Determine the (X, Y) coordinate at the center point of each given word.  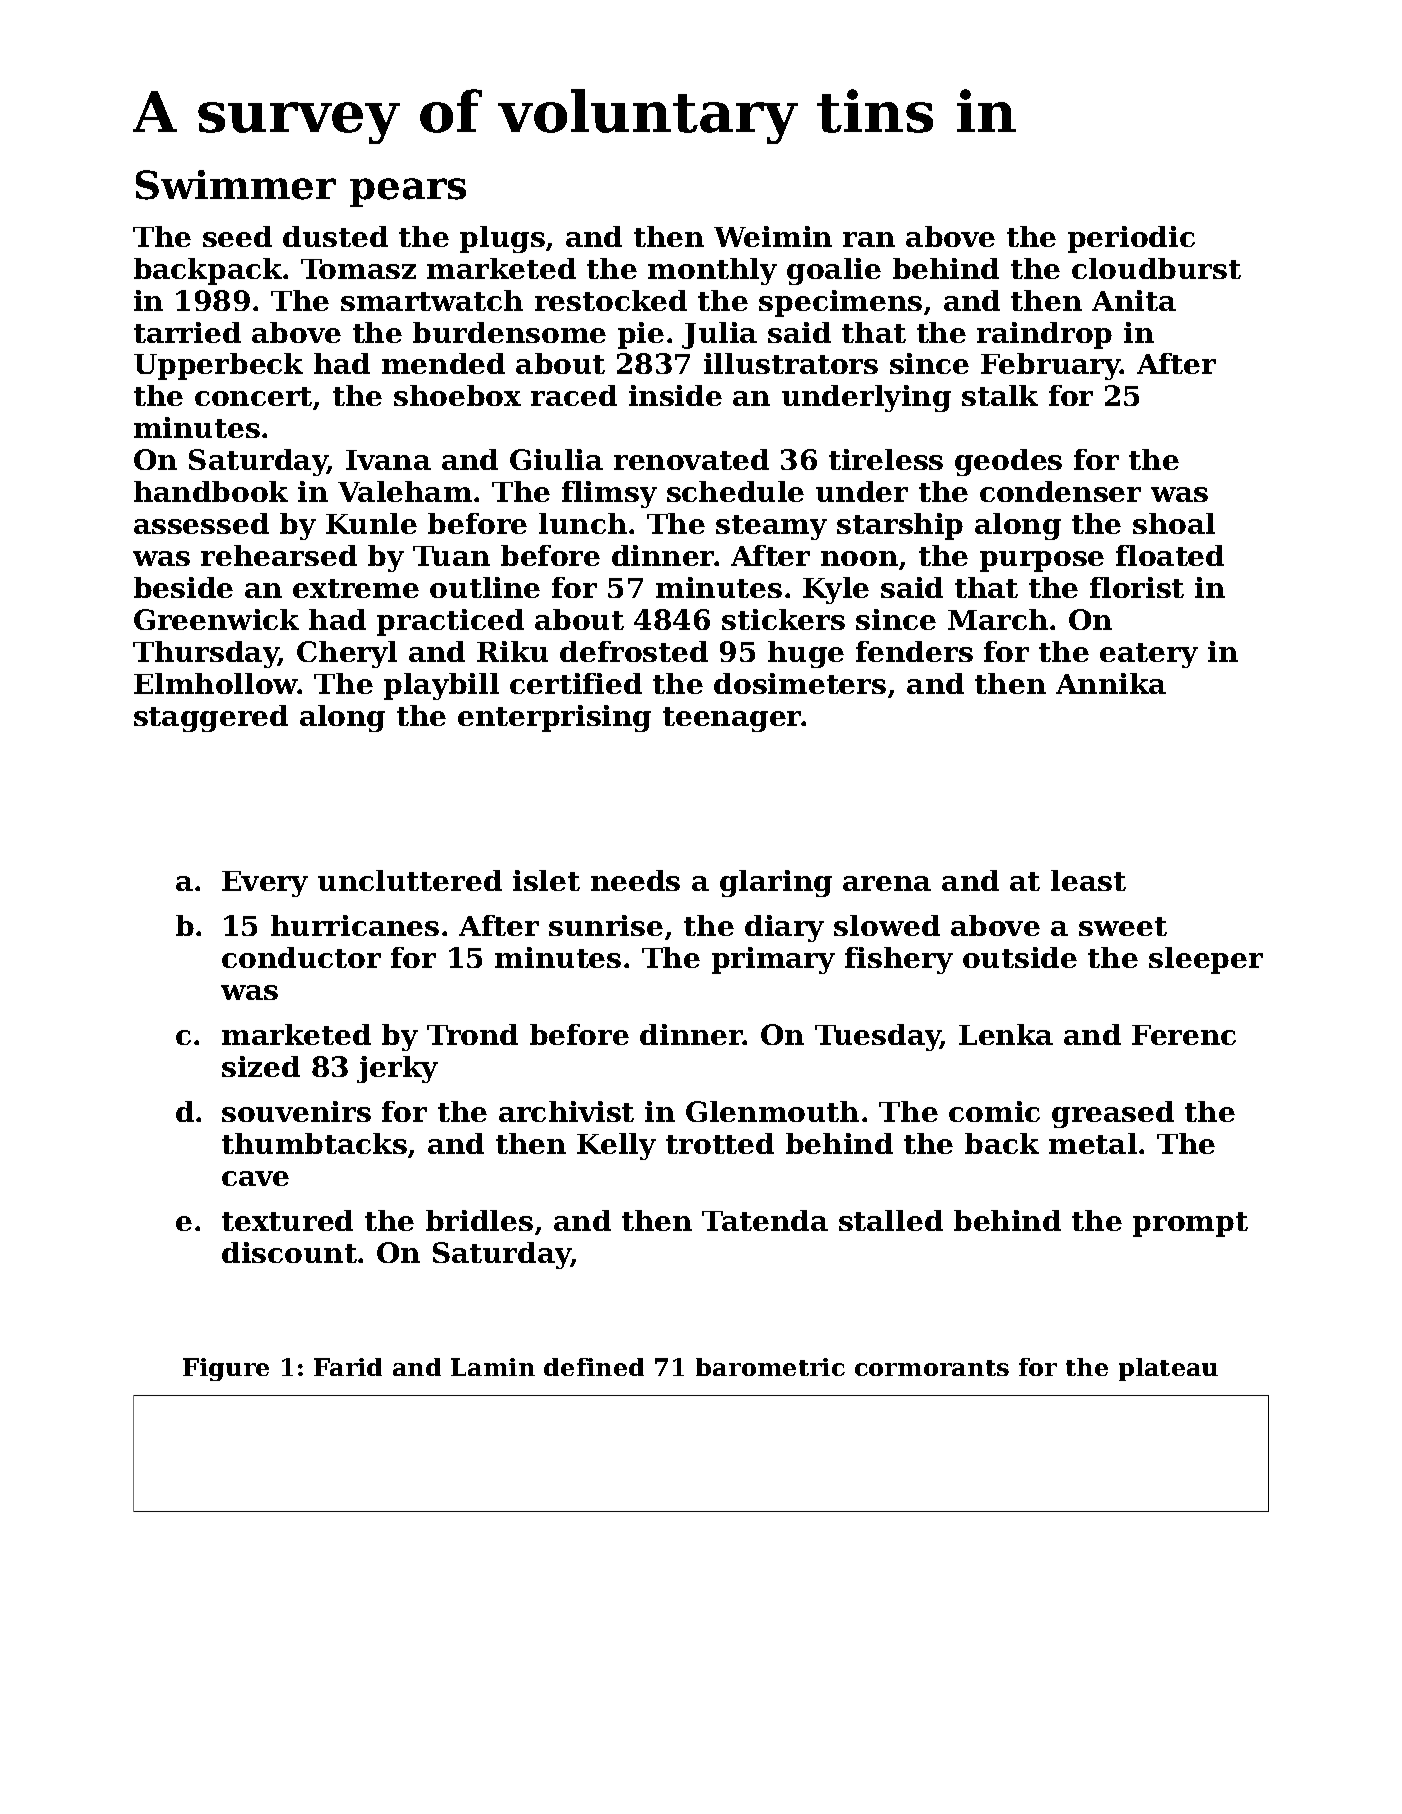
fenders (914, 651)
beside (183, 587)
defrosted (634, 651)
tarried (187, 332)
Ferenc (1184, 1035)
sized (261, 1066)
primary (773, 960)
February (1051, 366)
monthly (712, 271)
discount (289, 1252)
